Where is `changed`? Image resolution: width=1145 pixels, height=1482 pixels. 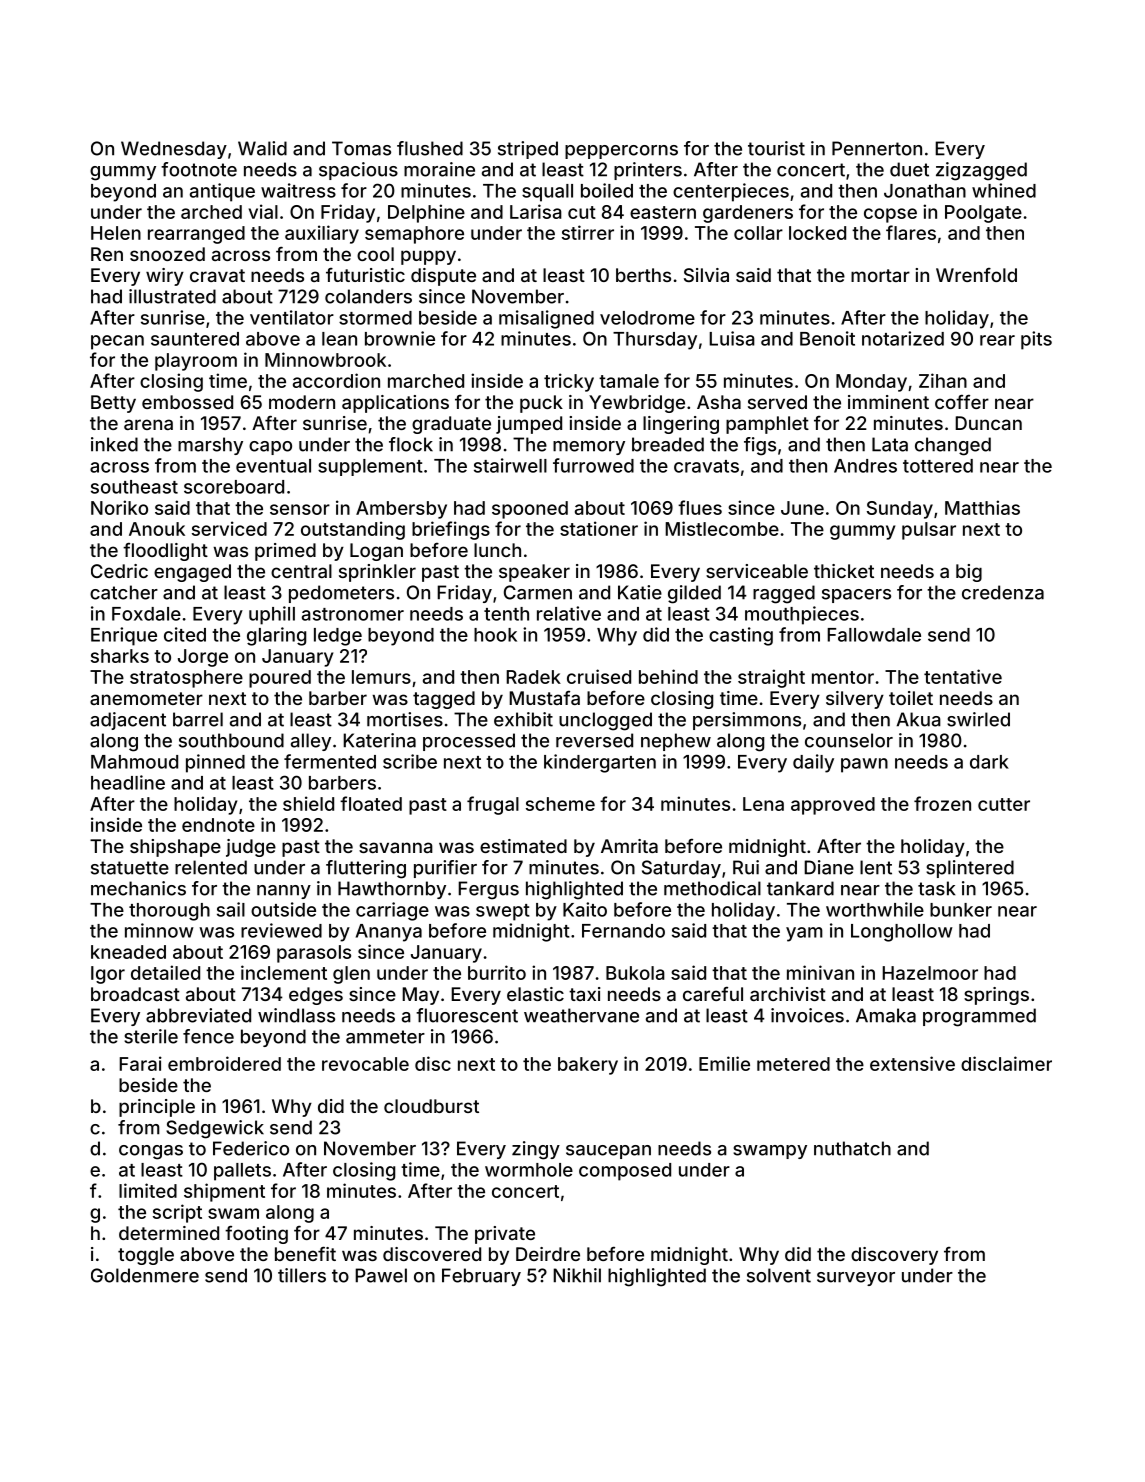
changed is located at coordinates (953, 446).
